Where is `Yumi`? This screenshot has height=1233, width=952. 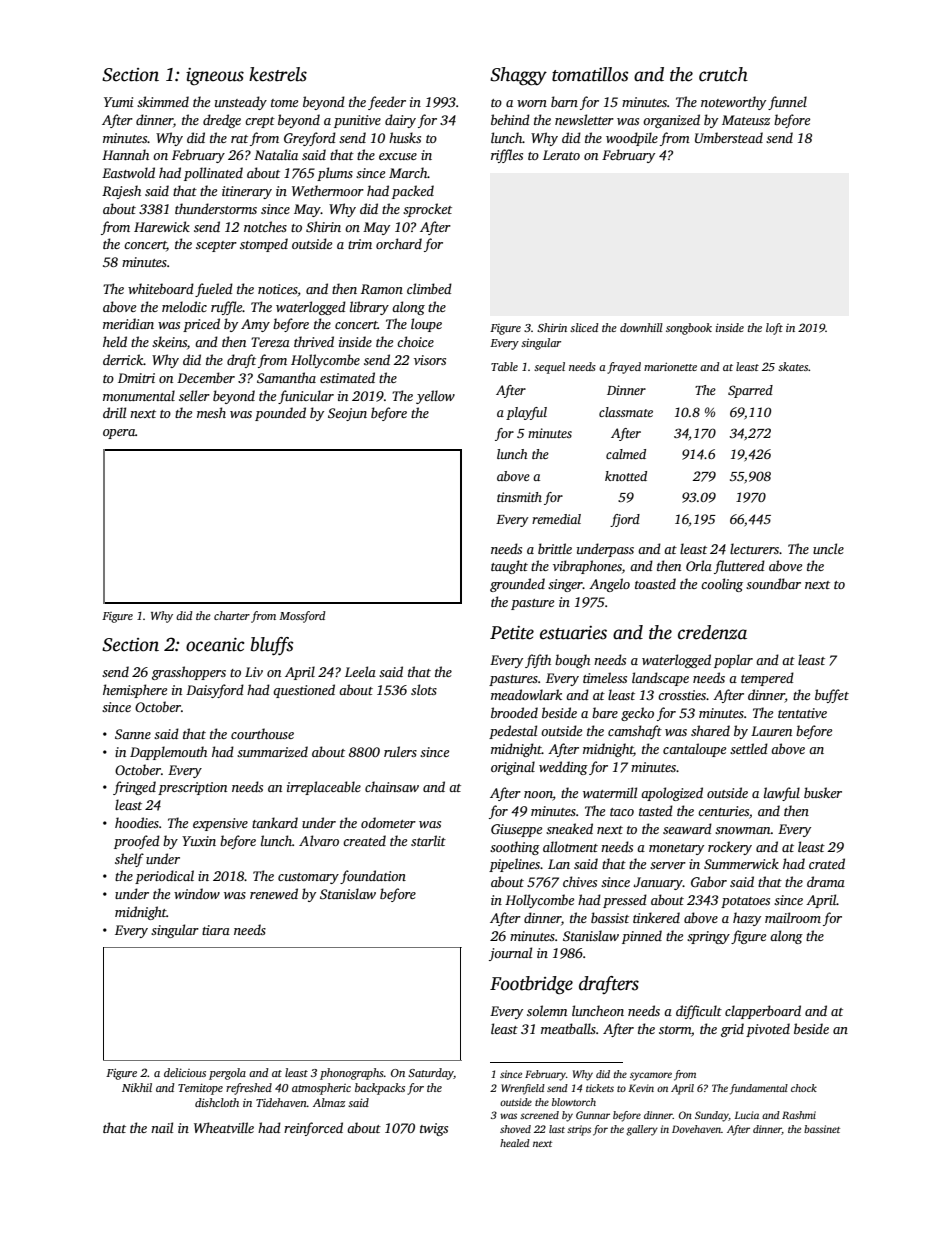
Yumi is located at coordinates (118, 102).
